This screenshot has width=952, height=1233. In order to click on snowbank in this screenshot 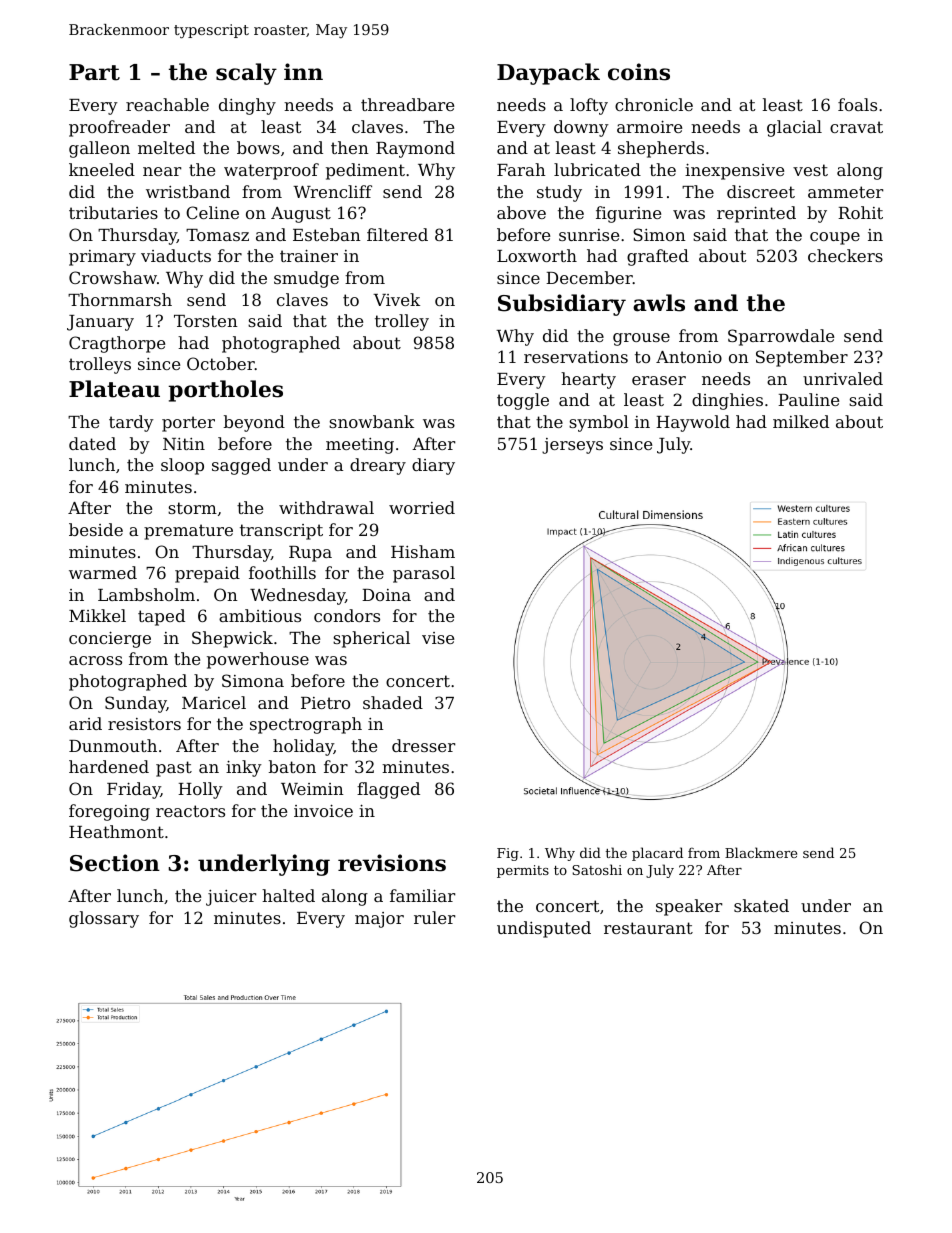, I will do `click(371, 421)`.
